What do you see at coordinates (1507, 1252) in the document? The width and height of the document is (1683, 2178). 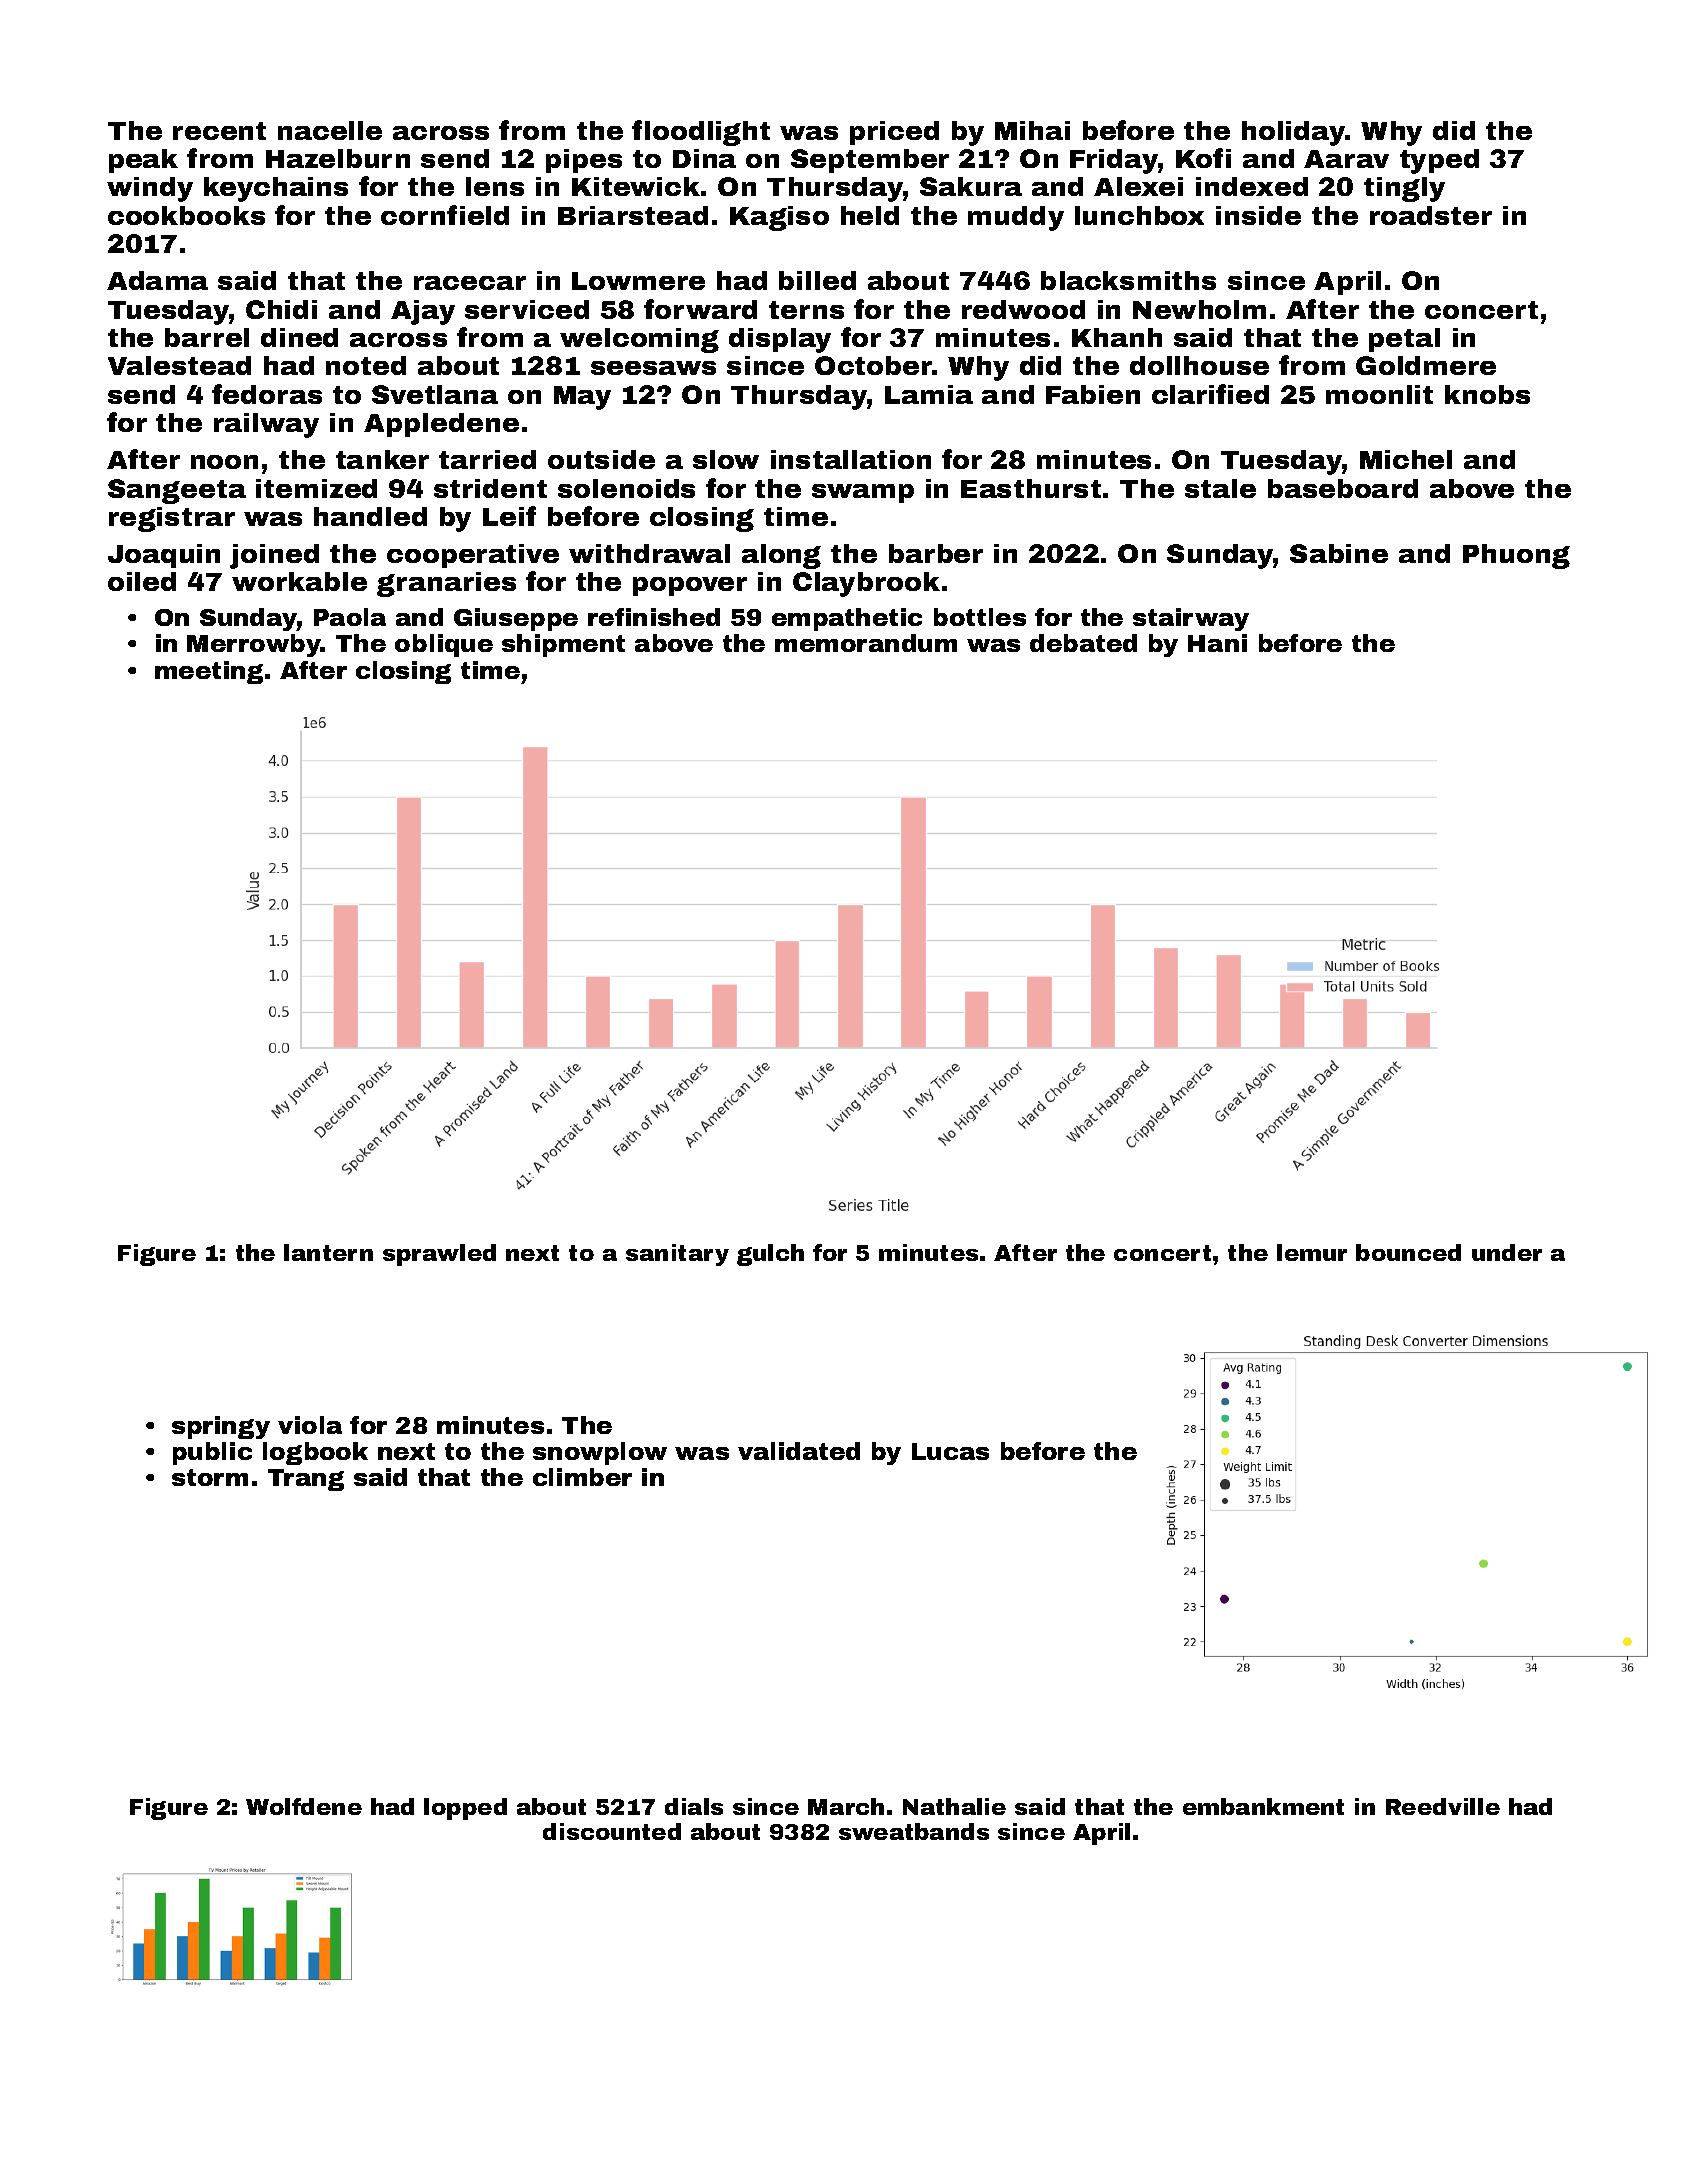 I see `under` at bounding box center [1507, 1252].
